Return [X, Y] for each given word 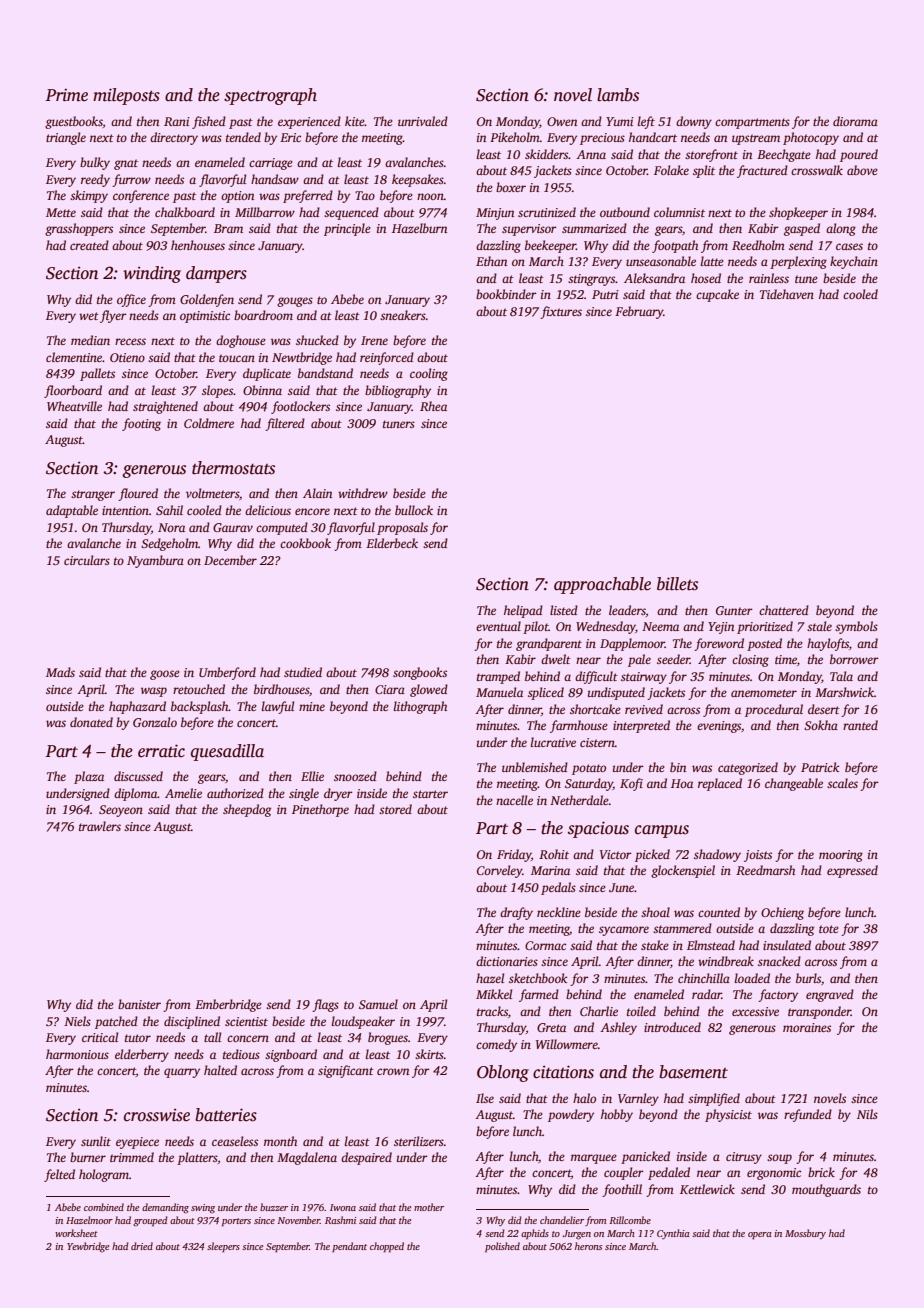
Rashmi [341, 1220]
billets [677, 584]
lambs [618, 95]
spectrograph [270, 96]
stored [395, 809]
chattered [784, 610]
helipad [523, 611]
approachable [602, 585]
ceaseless [235, 1141]
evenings [719, 727]
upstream [756, 139]
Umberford [227, 673]
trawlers [100, 826]
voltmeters [212, 493]
